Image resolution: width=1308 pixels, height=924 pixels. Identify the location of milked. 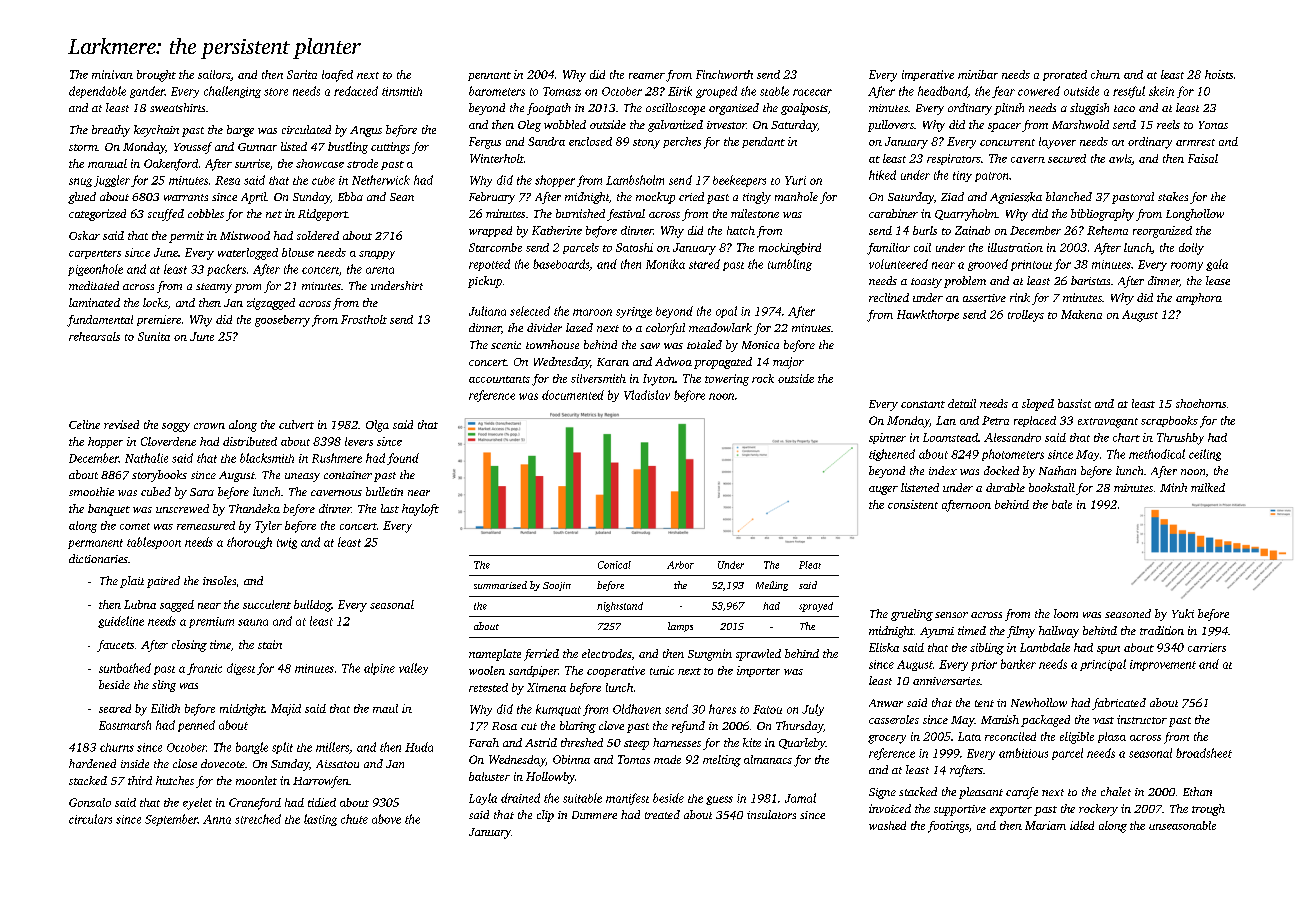
(1208, 487).
